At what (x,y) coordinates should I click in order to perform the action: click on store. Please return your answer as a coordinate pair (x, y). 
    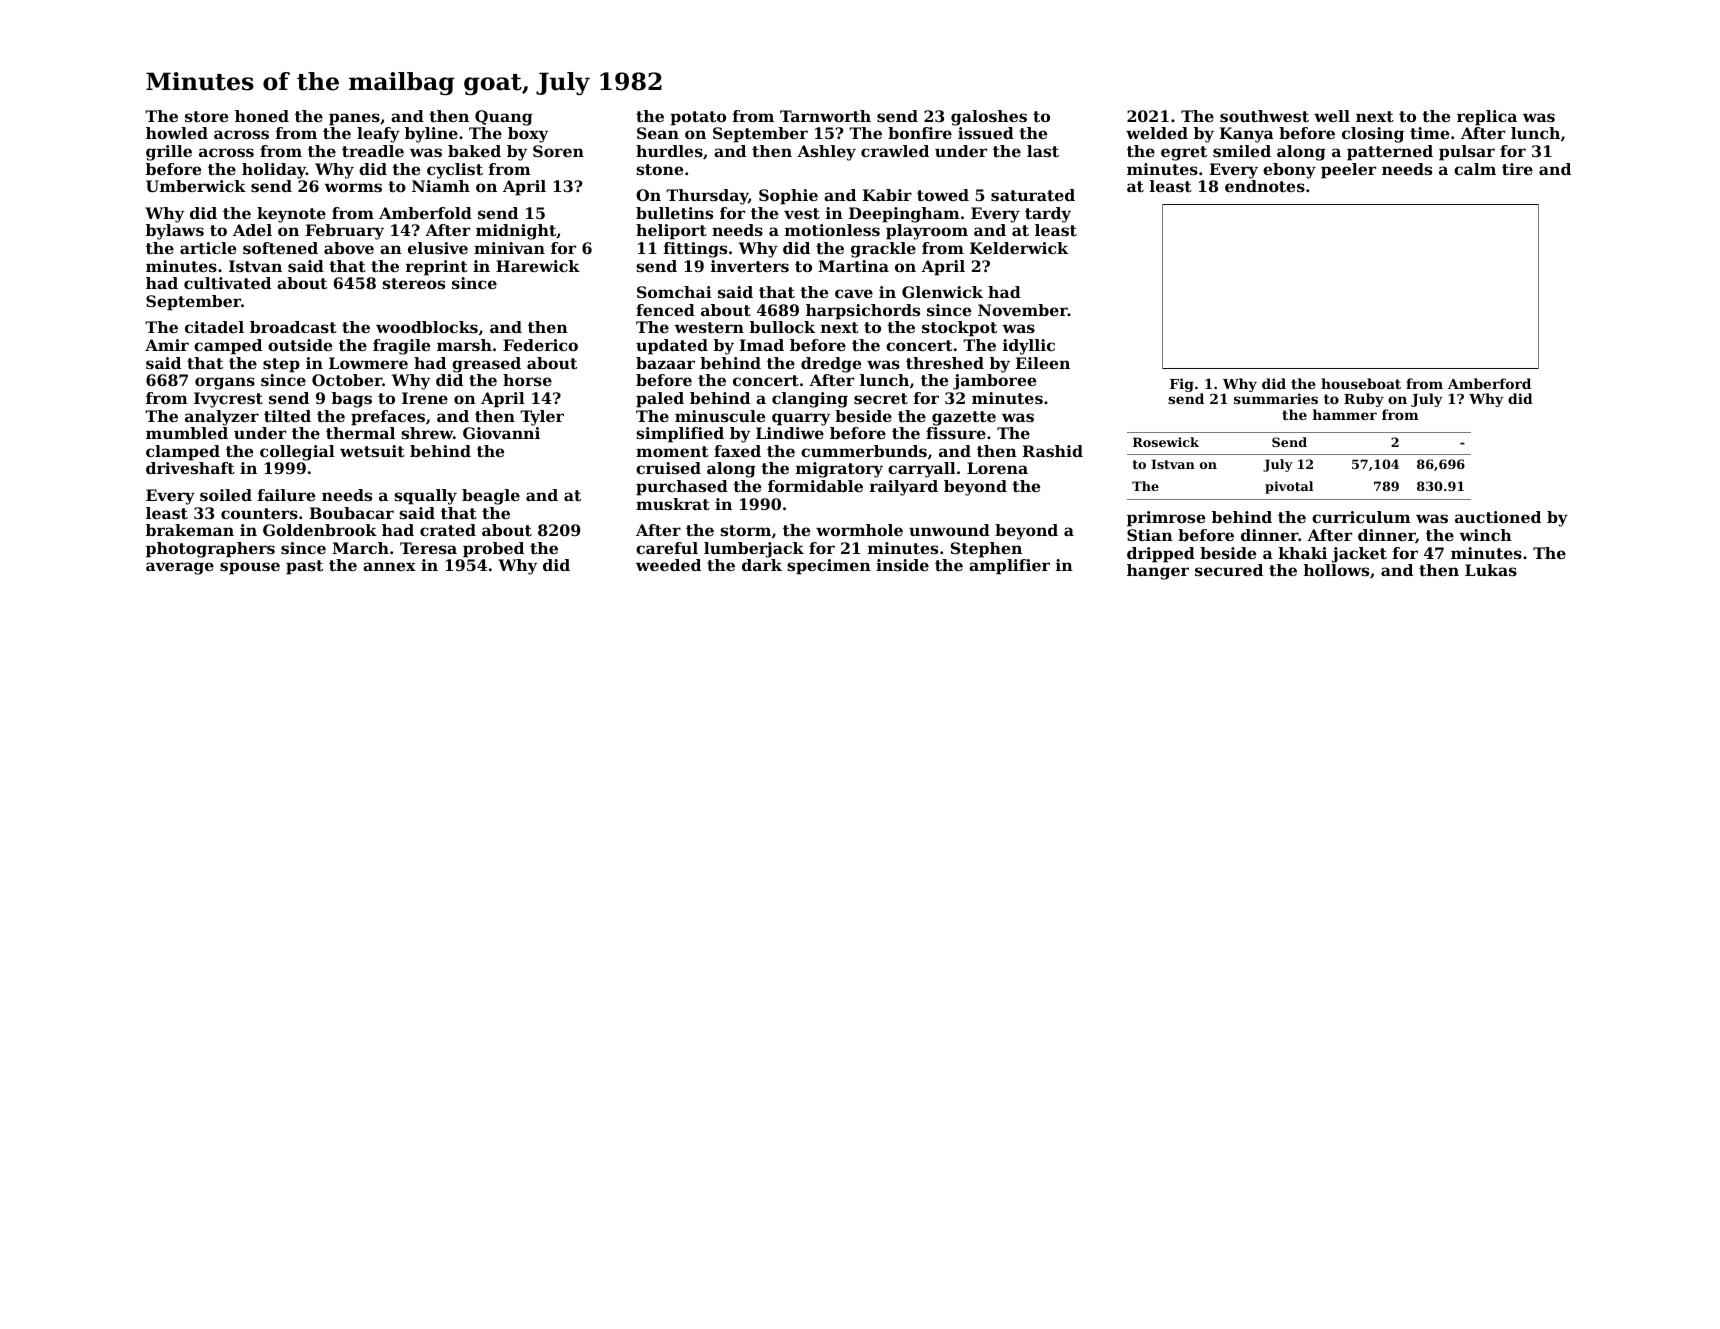
    Looking at the image, I should click on (206, 116).
